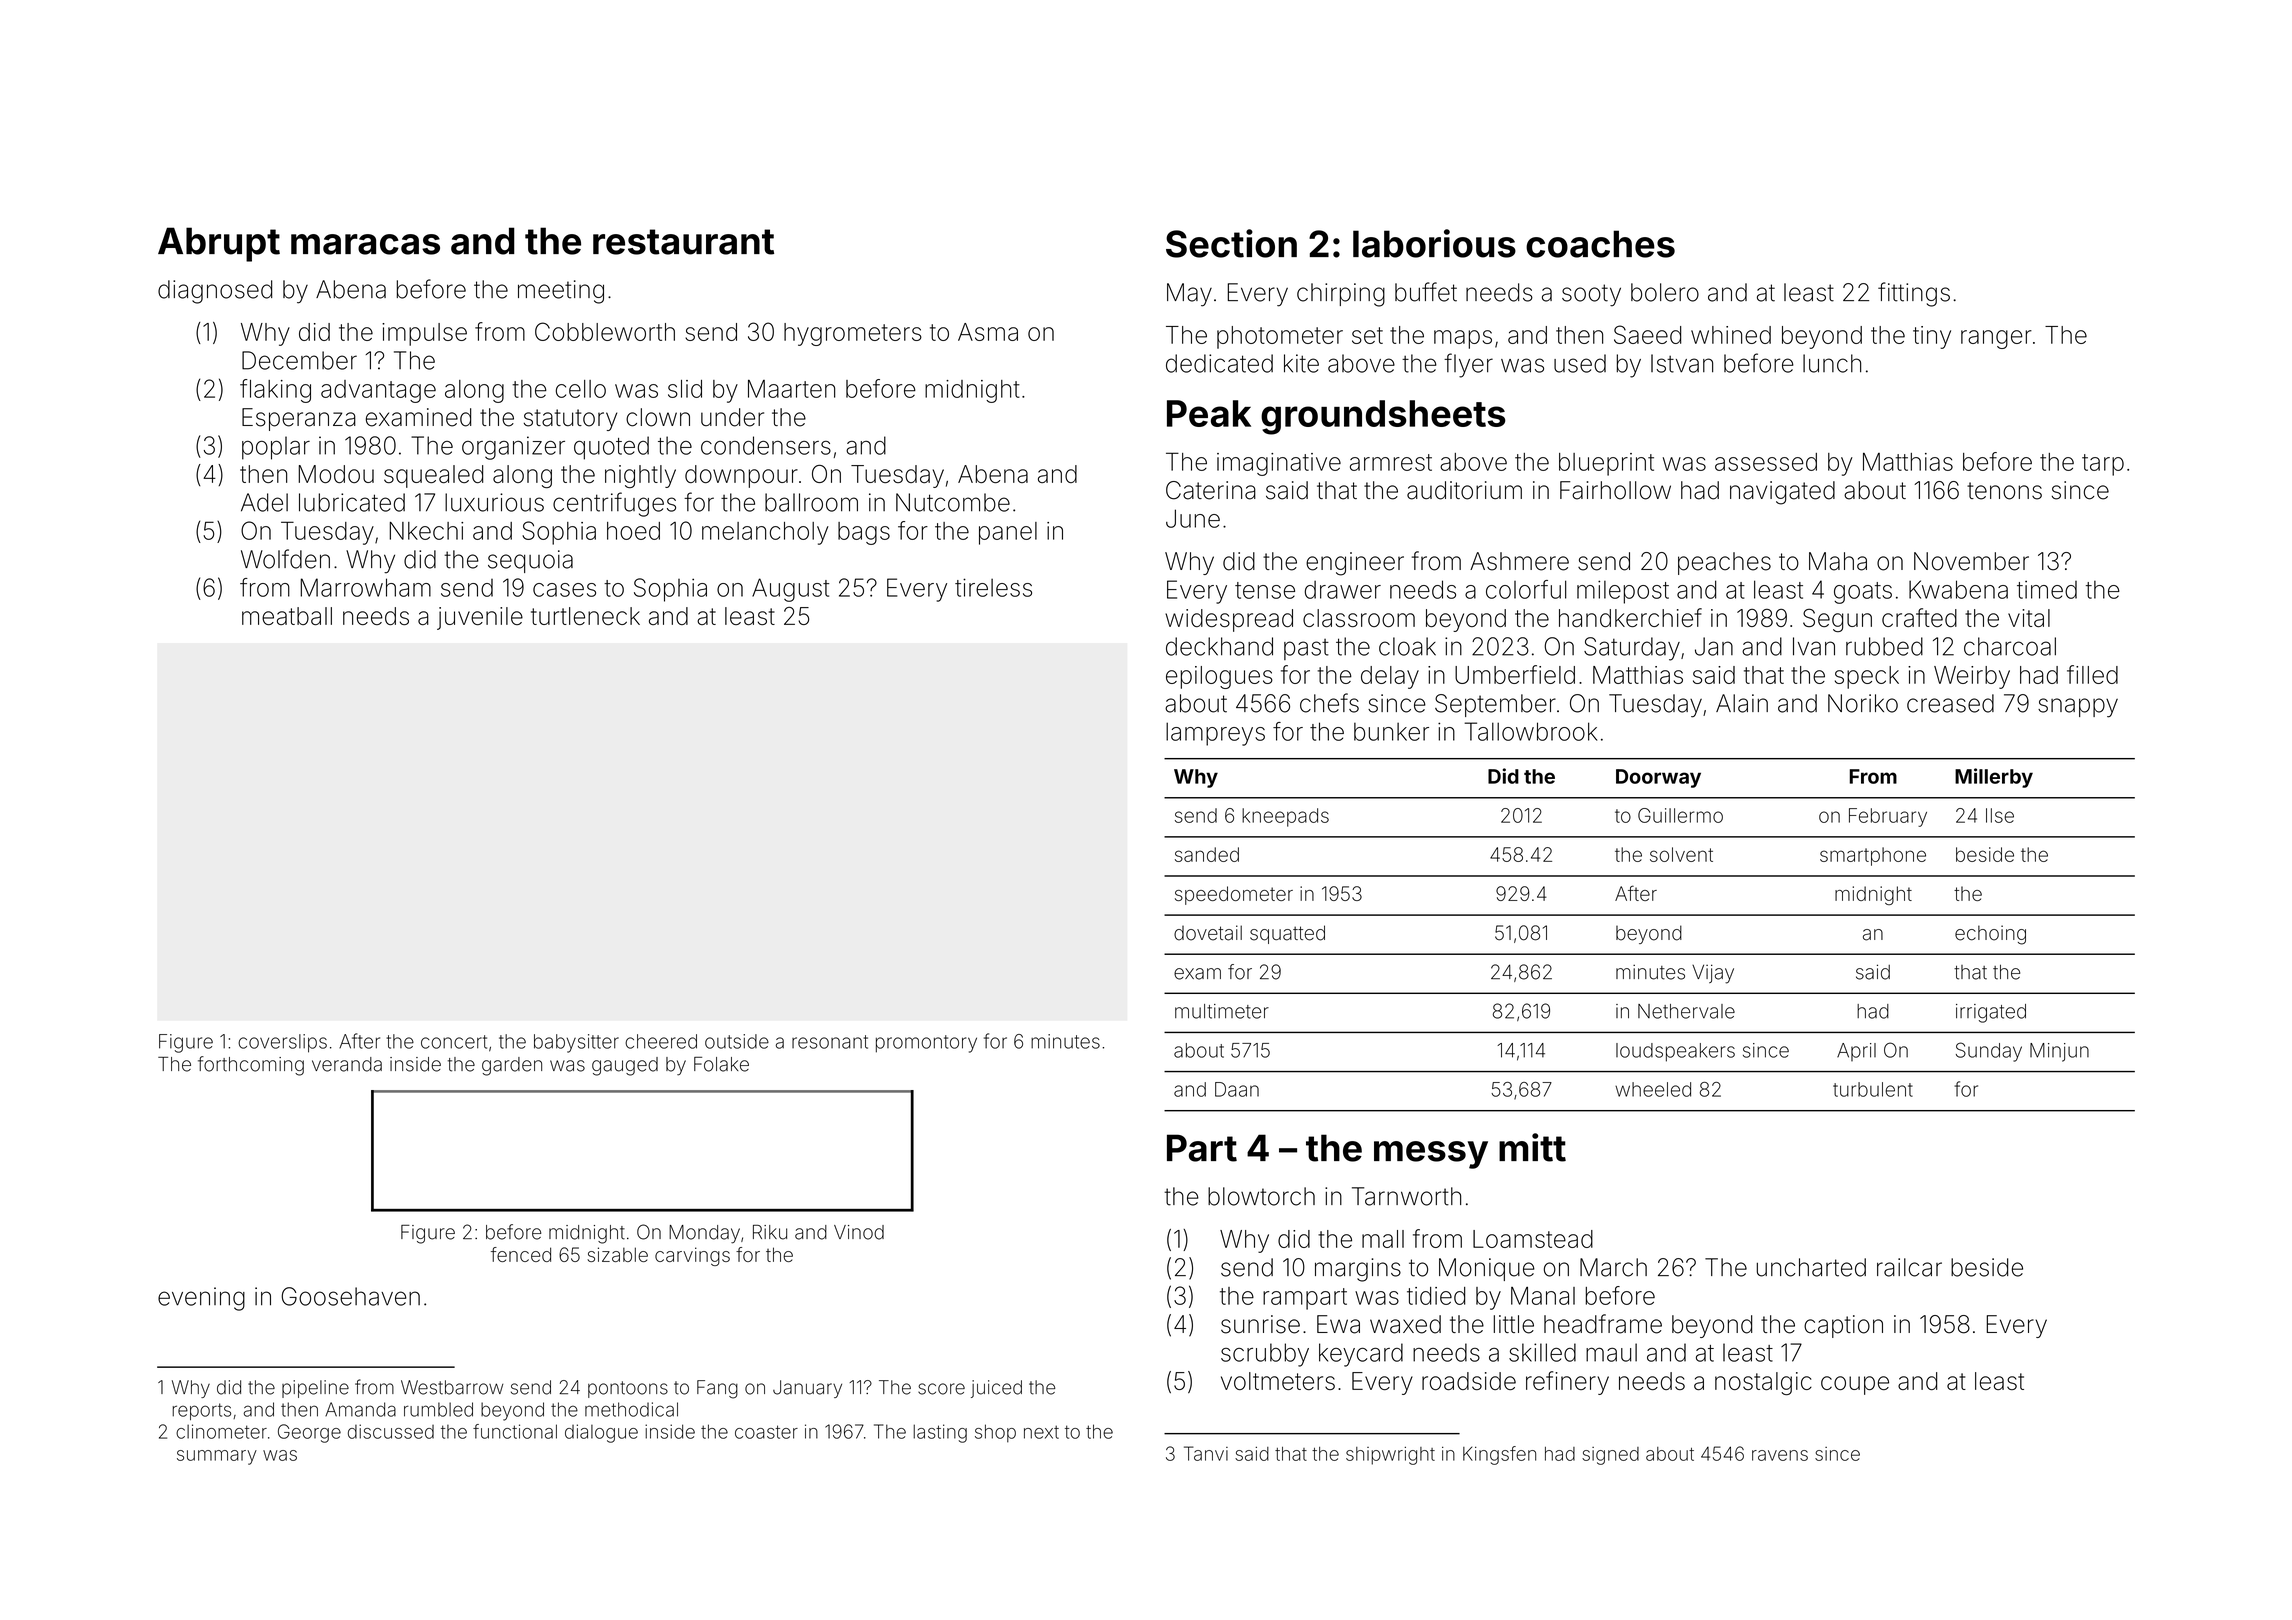 The width and height of the image is (2292, 1620). I want to click on functional, so click(515, 1431).
